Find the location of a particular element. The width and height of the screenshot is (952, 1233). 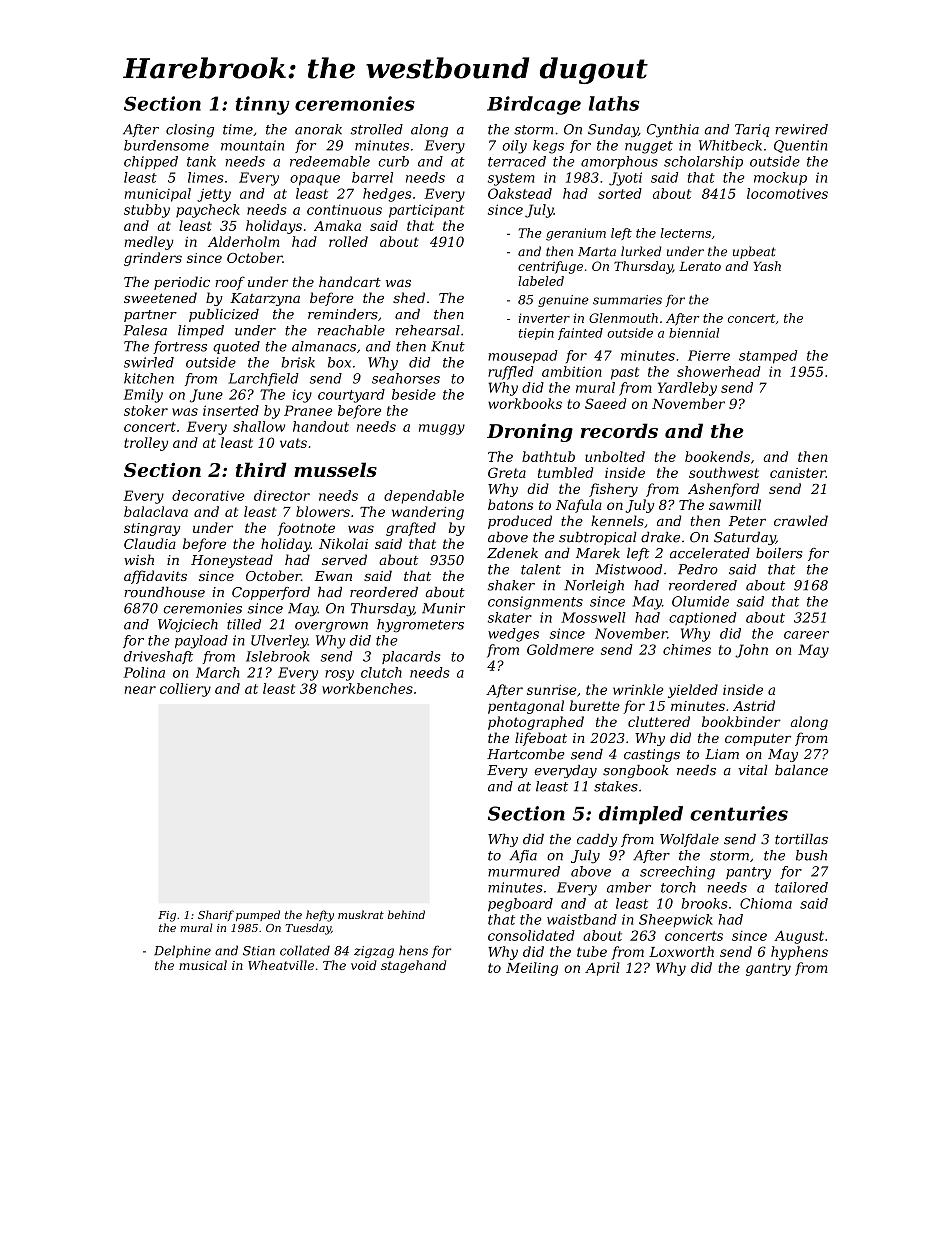

Astrid is located at coordinates (754, 705).
